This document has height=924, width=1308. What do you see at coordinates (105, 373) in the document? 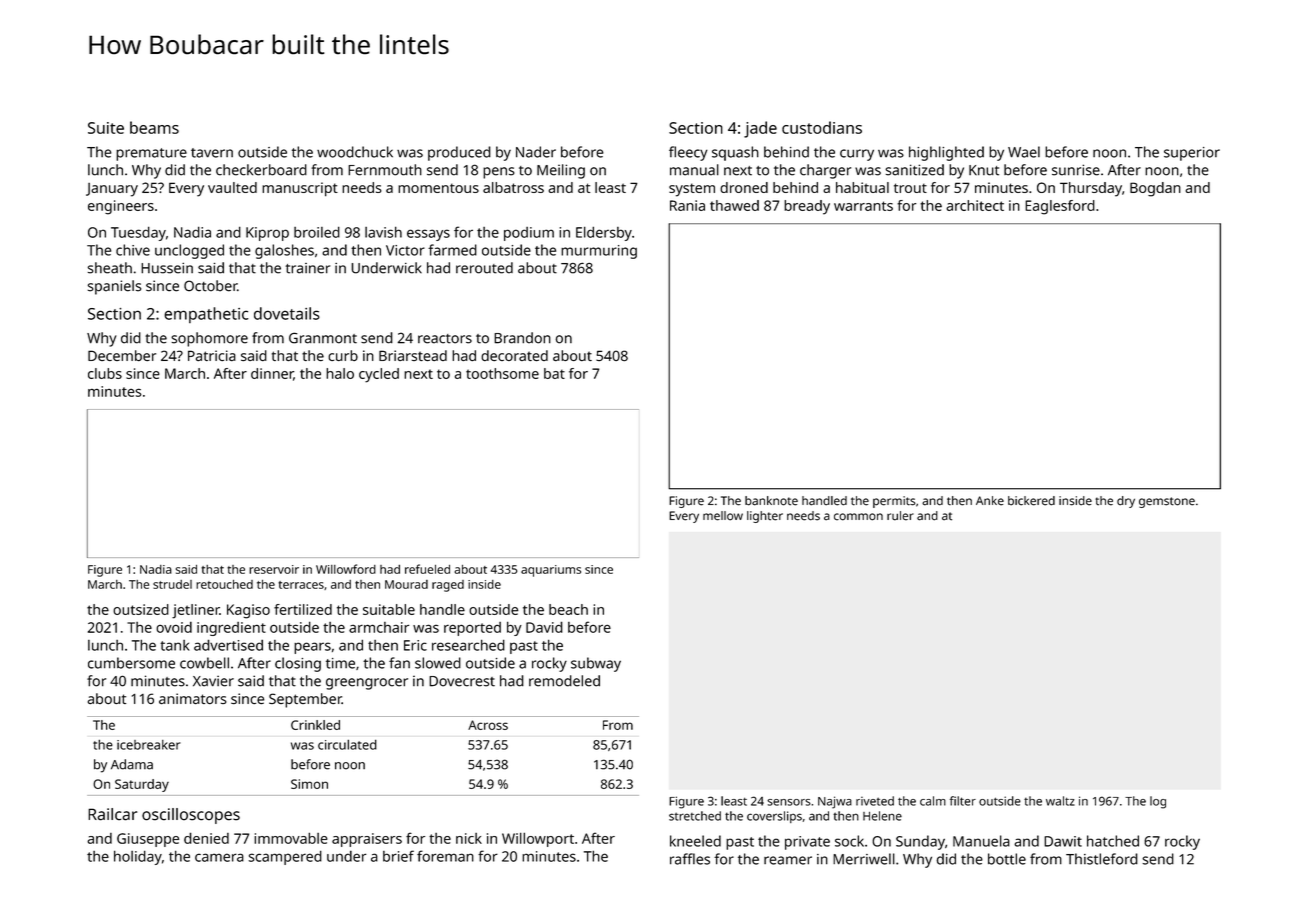
I see `clubs` at bounding box center [105, 373].
